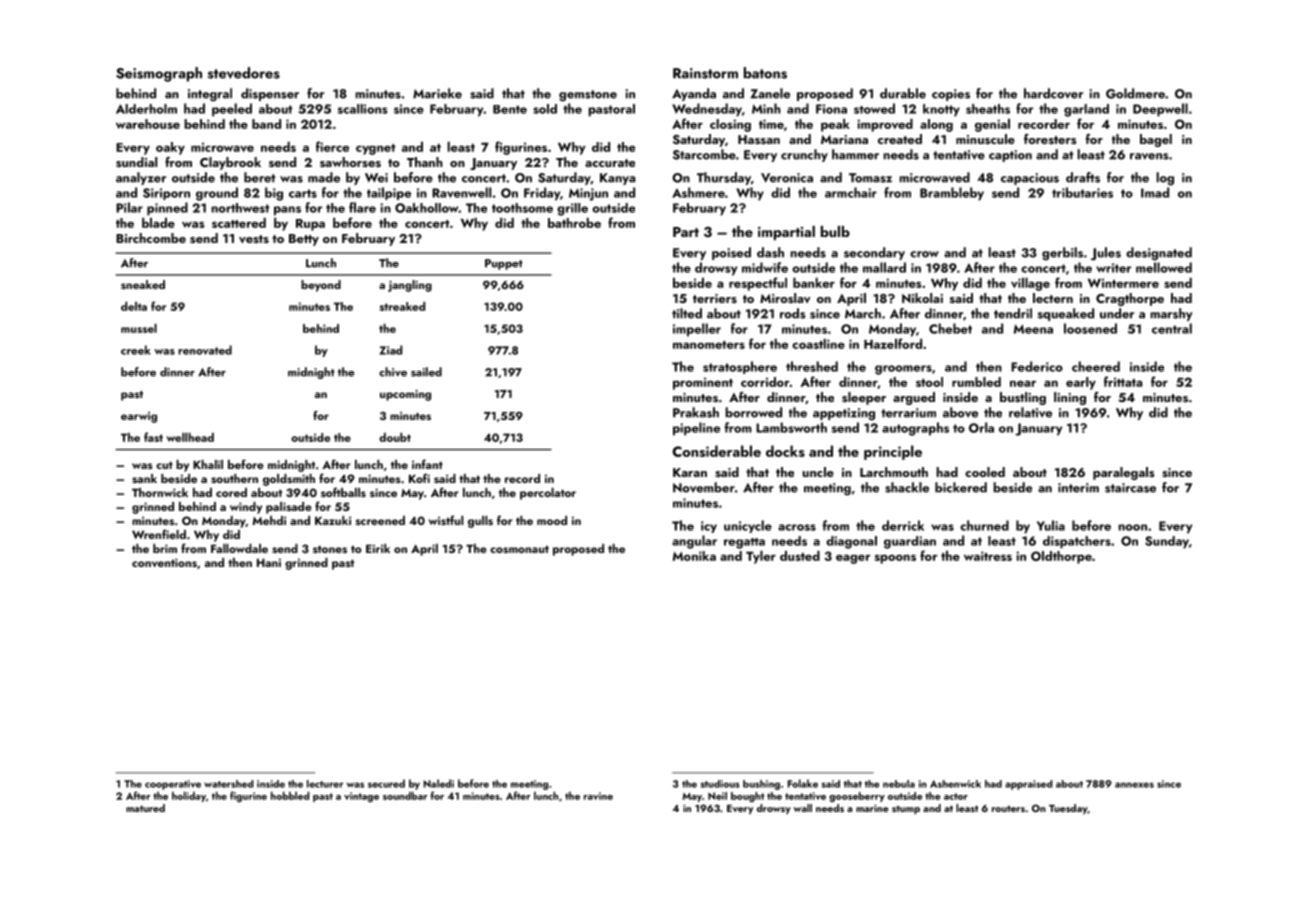 The image size is (1308, 924). Describe the element at coordinates (705, 73) in the image. I see `Rainstorm` at that location.
